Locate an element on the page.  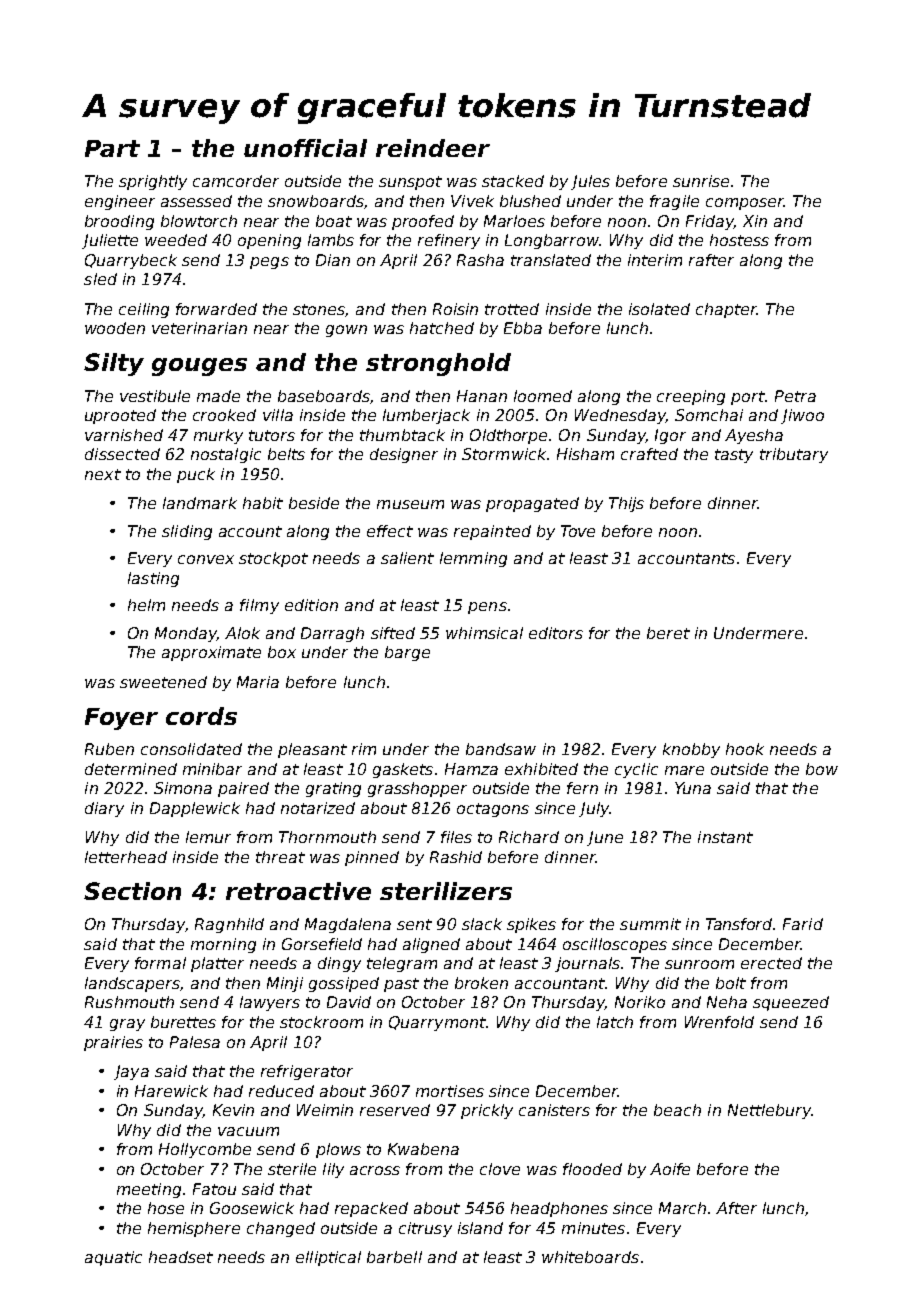
sprightly is located at coordinates (153, 182).
